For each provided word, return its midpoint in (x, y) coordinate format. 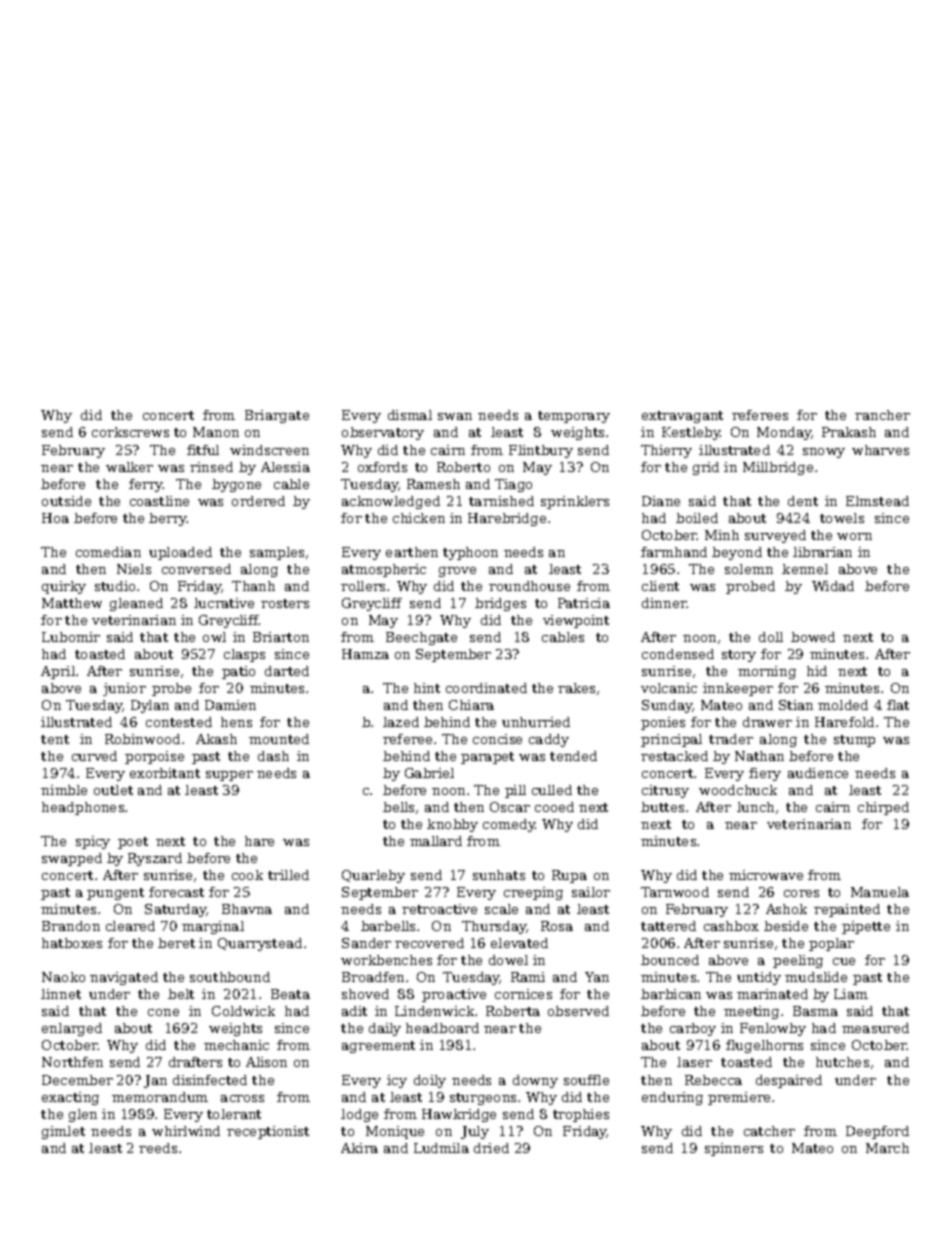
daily (385, 1029)
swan (455, 416)
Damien (230, 705)
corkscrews (130, 432)
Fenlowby (773, 1029)
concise (497, 739)
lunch (755, 807)
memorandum (160, 1097)
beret (176, 943)
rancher (882, 415)
